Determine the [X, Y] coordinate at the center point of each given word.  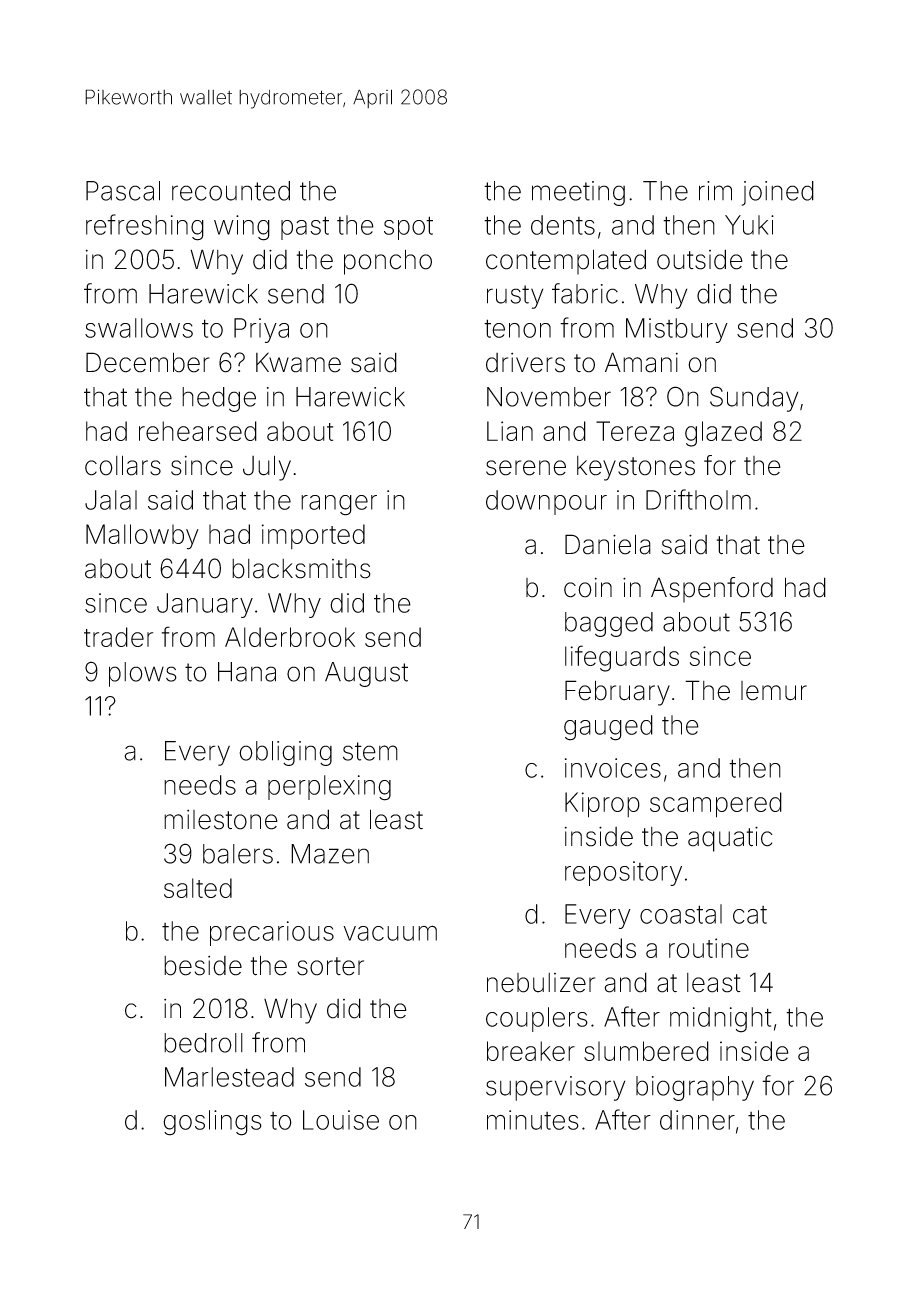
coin [588, 588]
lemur [774, 691]
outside [700, 259]
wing [242, 228]
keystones [636, 468]
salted [198, 888]
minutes [533, 1120]
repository [623, 873]
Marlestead [229, 1077]
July [267, 468]
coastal [681, 914]
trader [118, 637]
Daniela [608, 544]
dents [563, 225]
